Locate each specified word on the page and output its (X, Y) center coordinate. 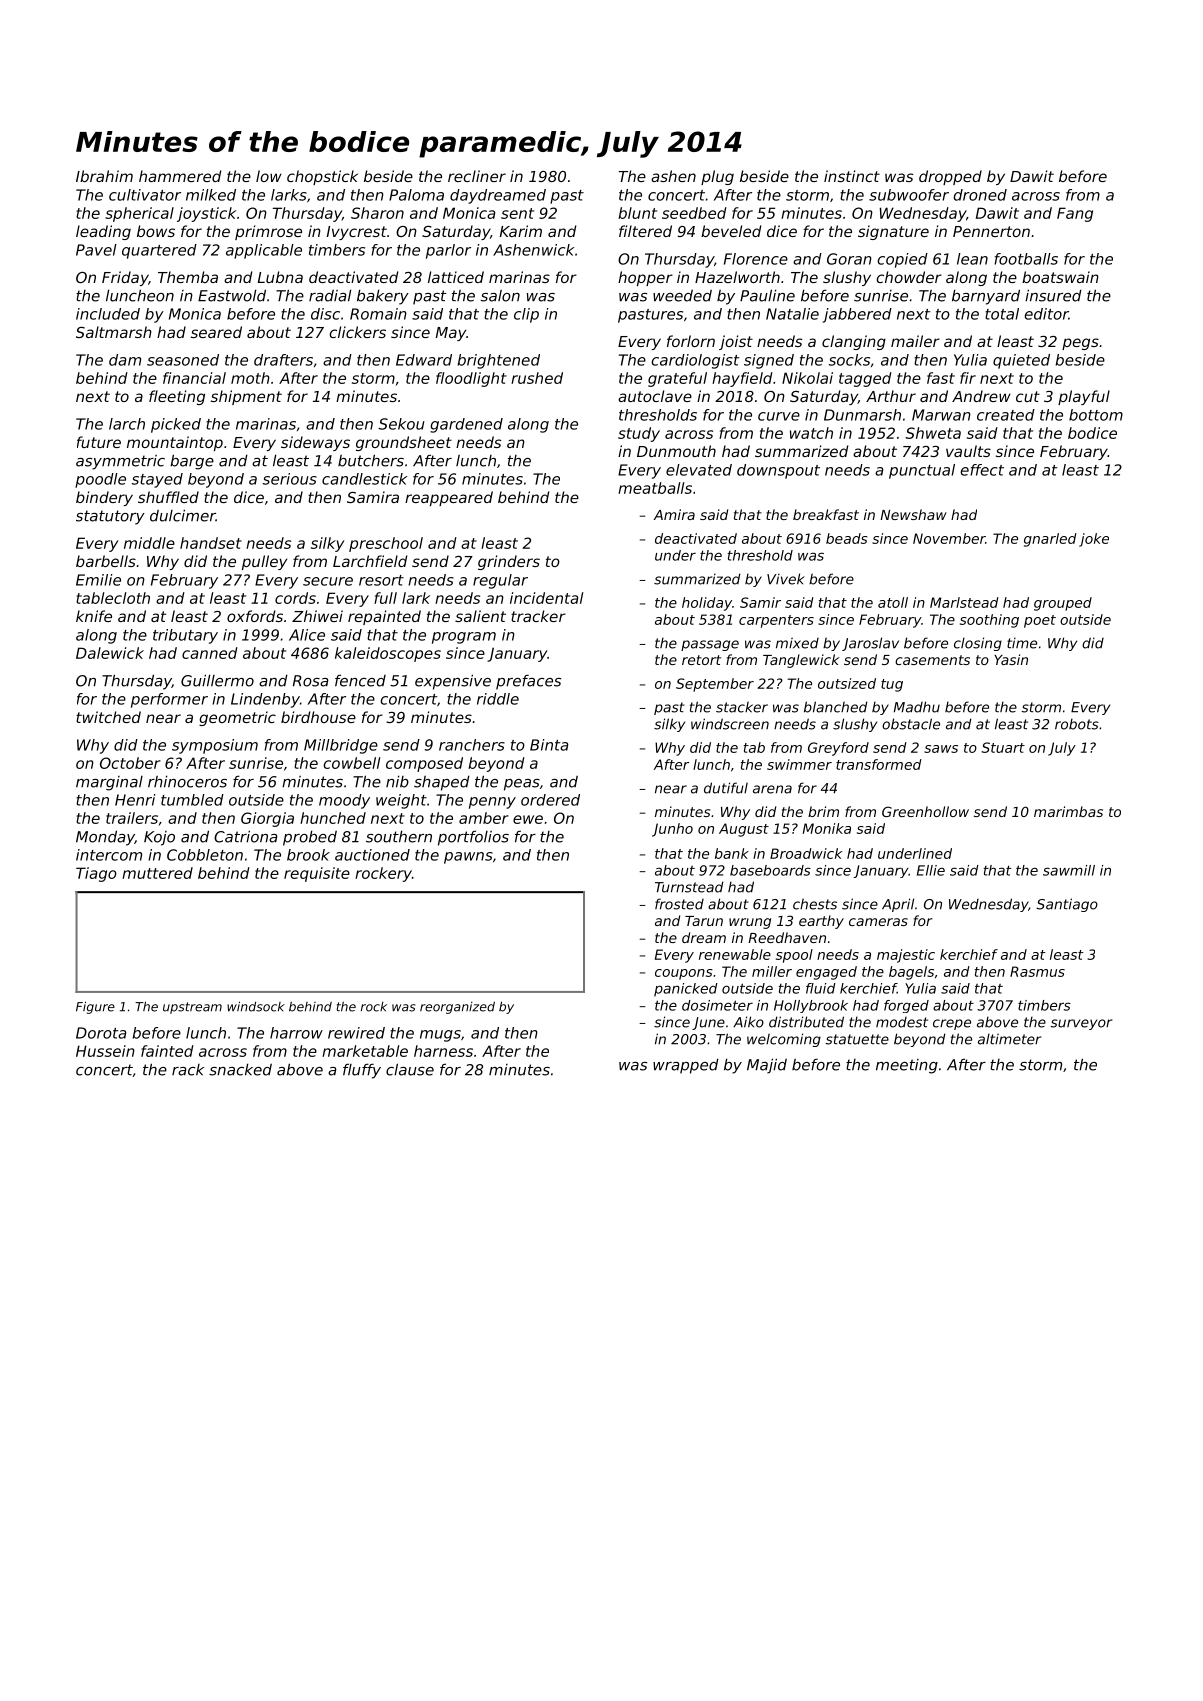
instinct (852, 176)
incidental (546, 598)
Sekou (401, 424)
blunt (637, 213)
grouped (1063, 604)
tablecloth (113, 598)
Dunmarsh (862, 415)
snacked (240, 1069)
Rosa (311, 681)
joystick (206, 214)
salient (480, 616)
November (949, 538)
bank (732, 853)
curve (779, 416)
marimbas (1068, 811)
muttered (157, 873)
